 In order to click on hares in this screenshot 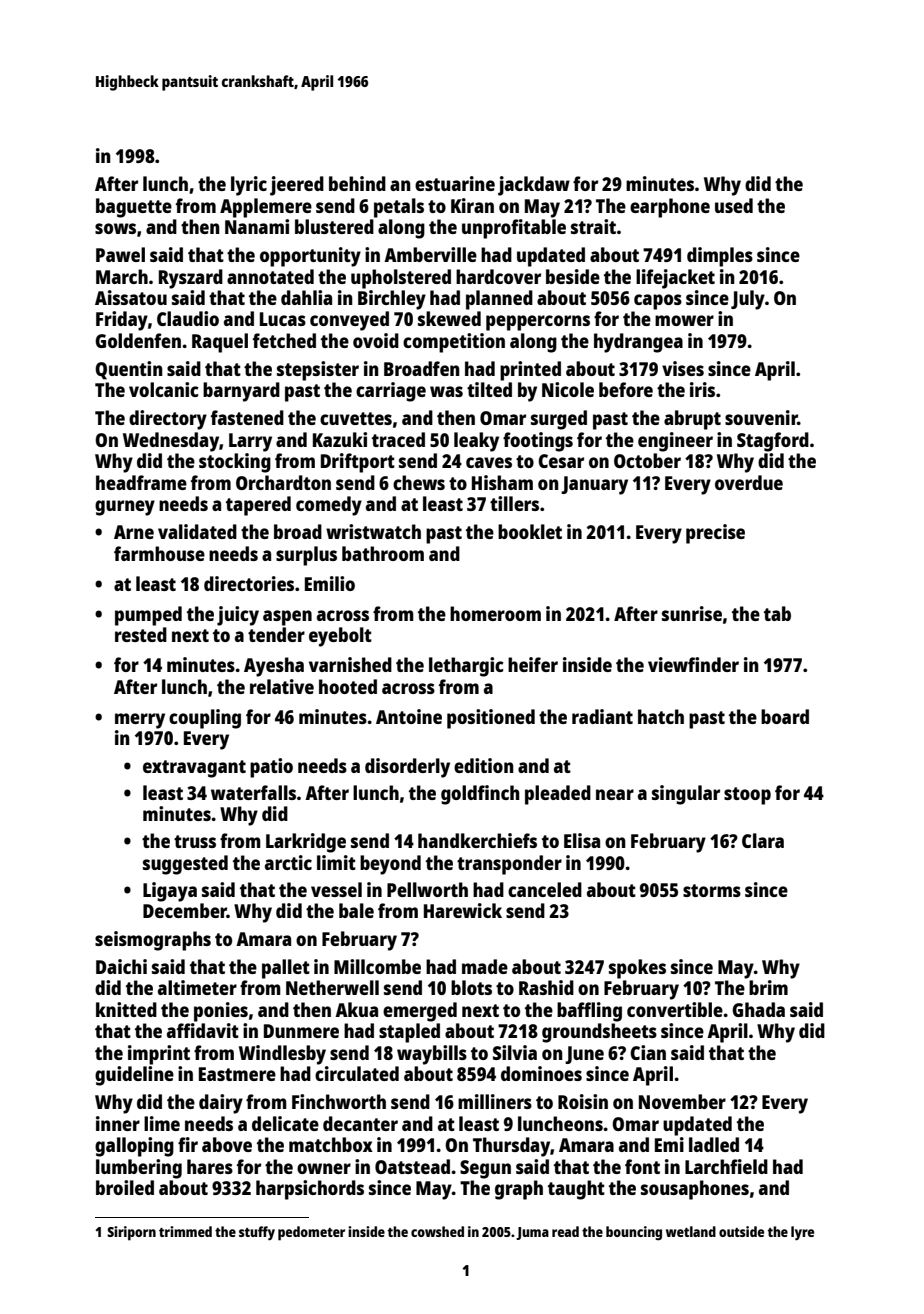, I will do `click(210, 1166)`.
